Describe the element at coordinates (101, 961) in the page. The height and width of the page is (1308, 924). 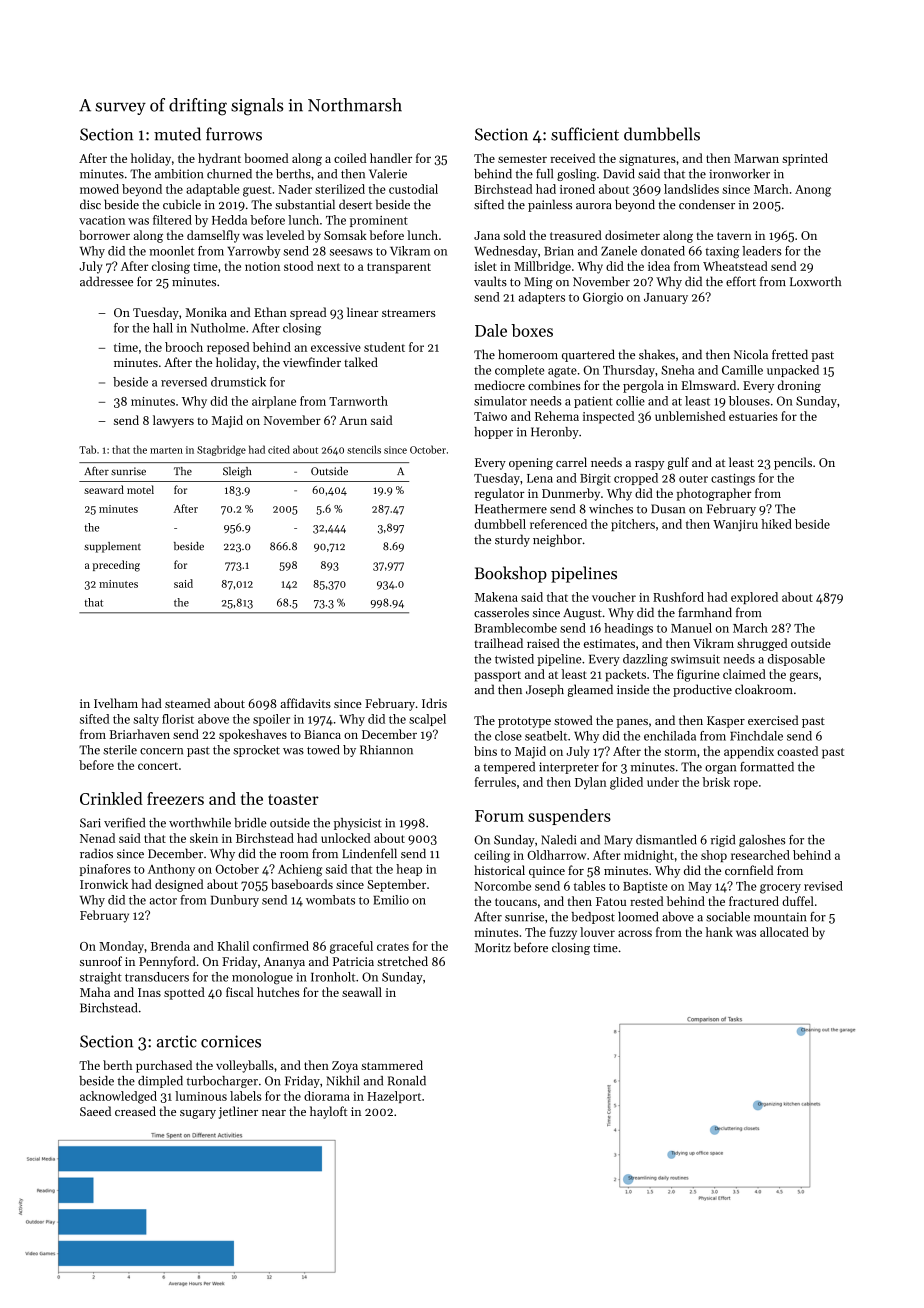
I see `sunroof` at that location.
